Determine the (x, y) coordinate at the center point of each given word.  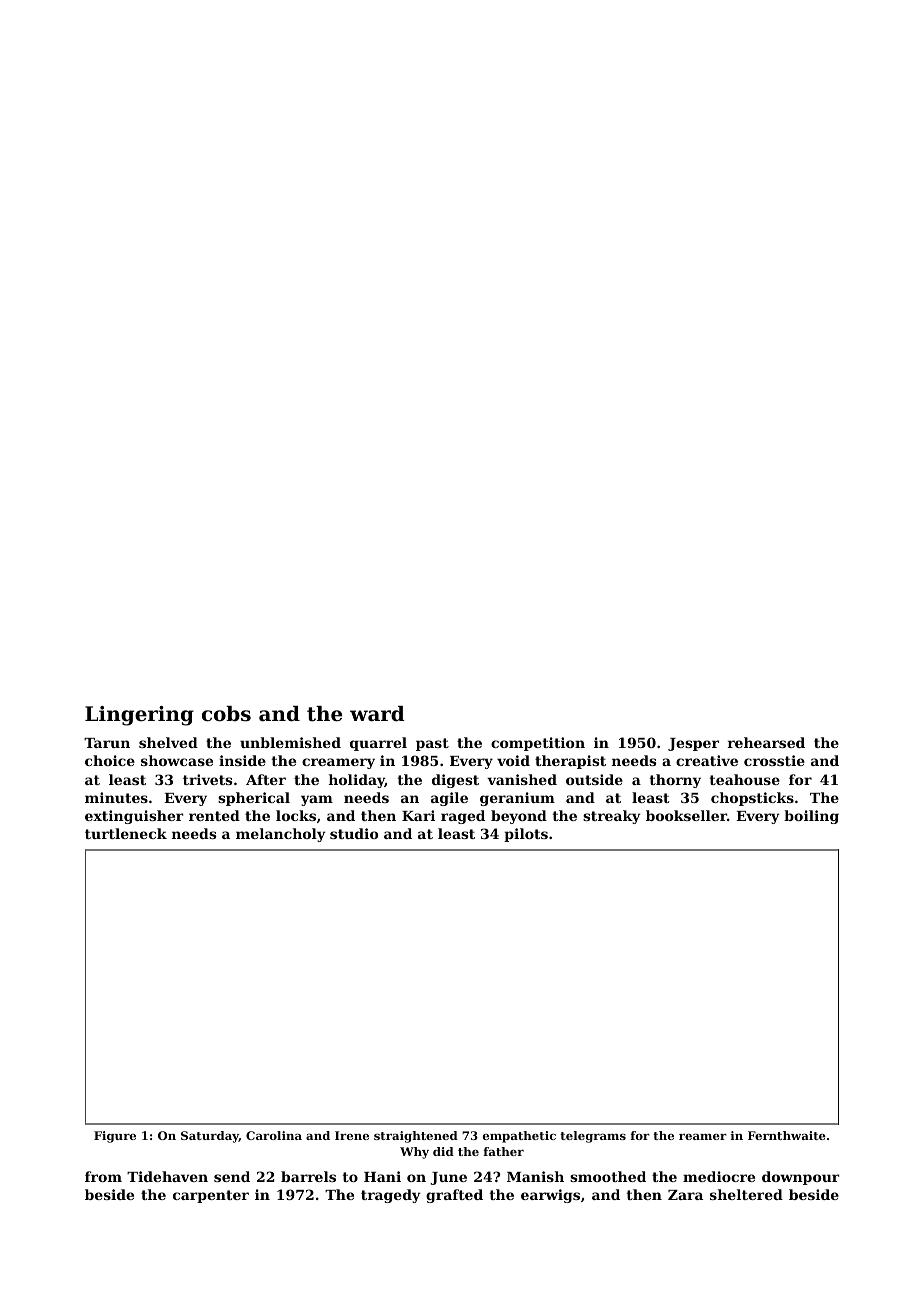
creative (707, 760)
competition (538, 744)
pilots (526, 835)
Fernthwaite (787, 1135)
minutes (116, 797)
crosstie (774, 760)
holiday (357, 781)
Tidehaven (167, 1176)
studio (354, 833)
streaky (612, 817)
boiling (811, 817)
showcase (177, 760)
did (443, 1151)
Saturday (210, 1137)
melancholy (281, 835)
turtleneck (126, 833)
